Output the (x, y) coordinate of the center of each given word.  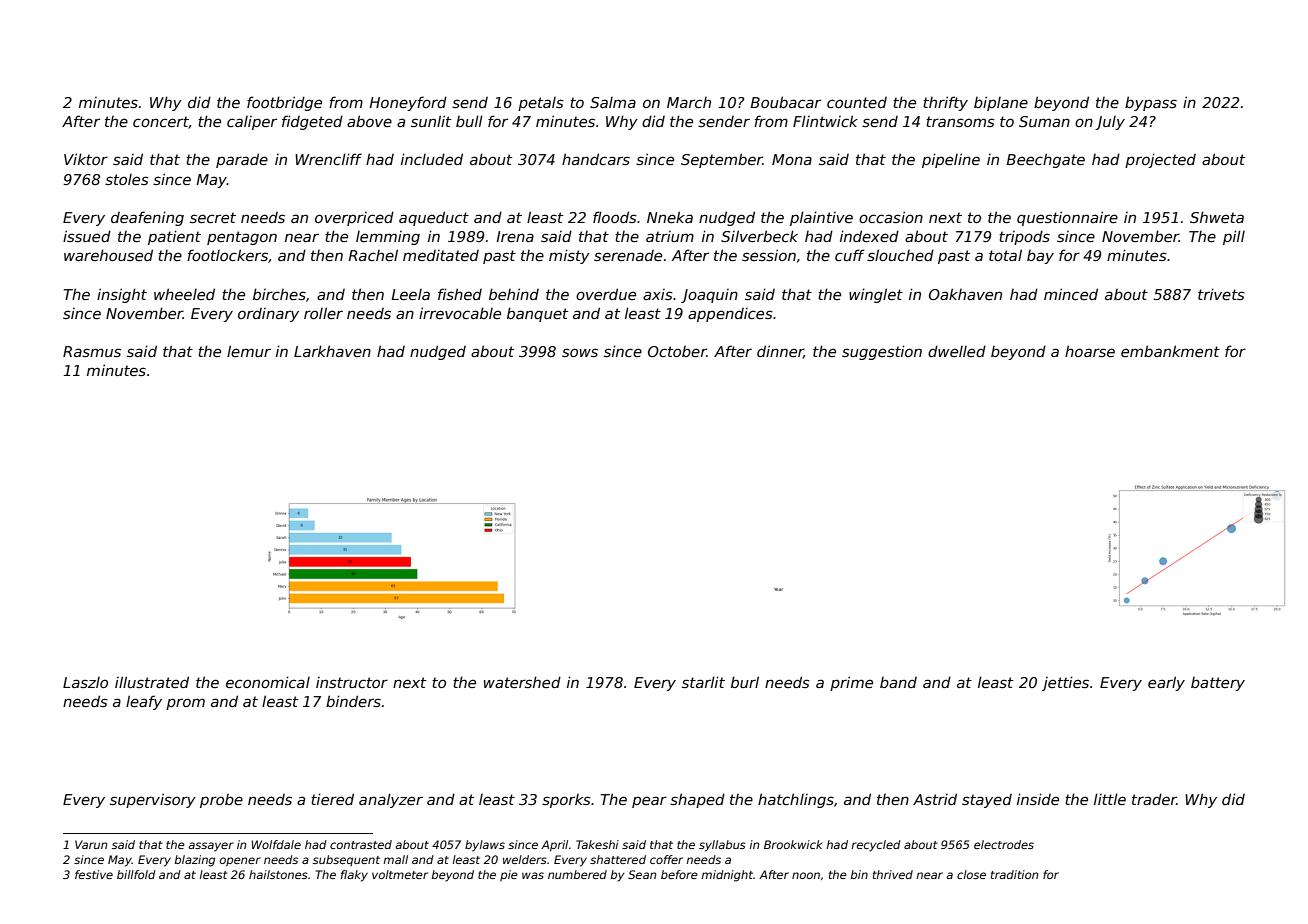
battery (1218, 684)
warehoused (108, 255)
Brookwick (793, 844)
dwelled (957, 351)
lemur (249, 351)
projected (1160, 160)
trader (1154, 799)
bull (469, 121)
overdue (606, 294)
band (898, 682)
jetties (1065, 683)
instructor (352, 682)
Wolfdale (276, 844)
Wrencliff (328, 159)
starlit (703, 682)
